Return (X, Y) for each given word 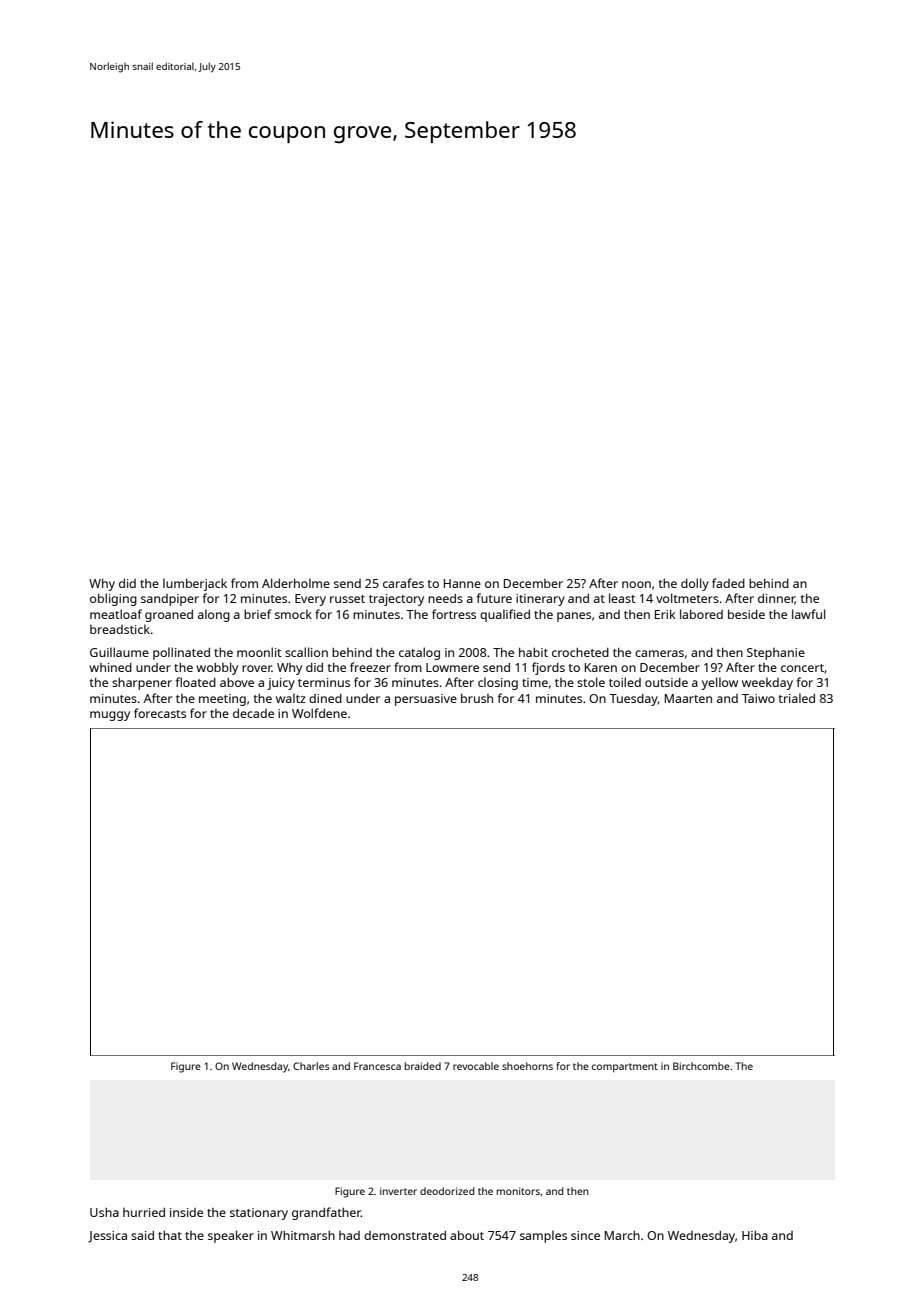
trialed (797, 698)
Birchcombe (701, 1066)
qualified (505, 615)
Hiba (755, 1235)
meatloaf (116, 614)
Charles (311, 1066)
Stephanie (776, 654)
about (467, 1235)
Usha (104, 1212)
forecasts (160, 713)
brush (477, 698)
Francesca (377, 1066)
